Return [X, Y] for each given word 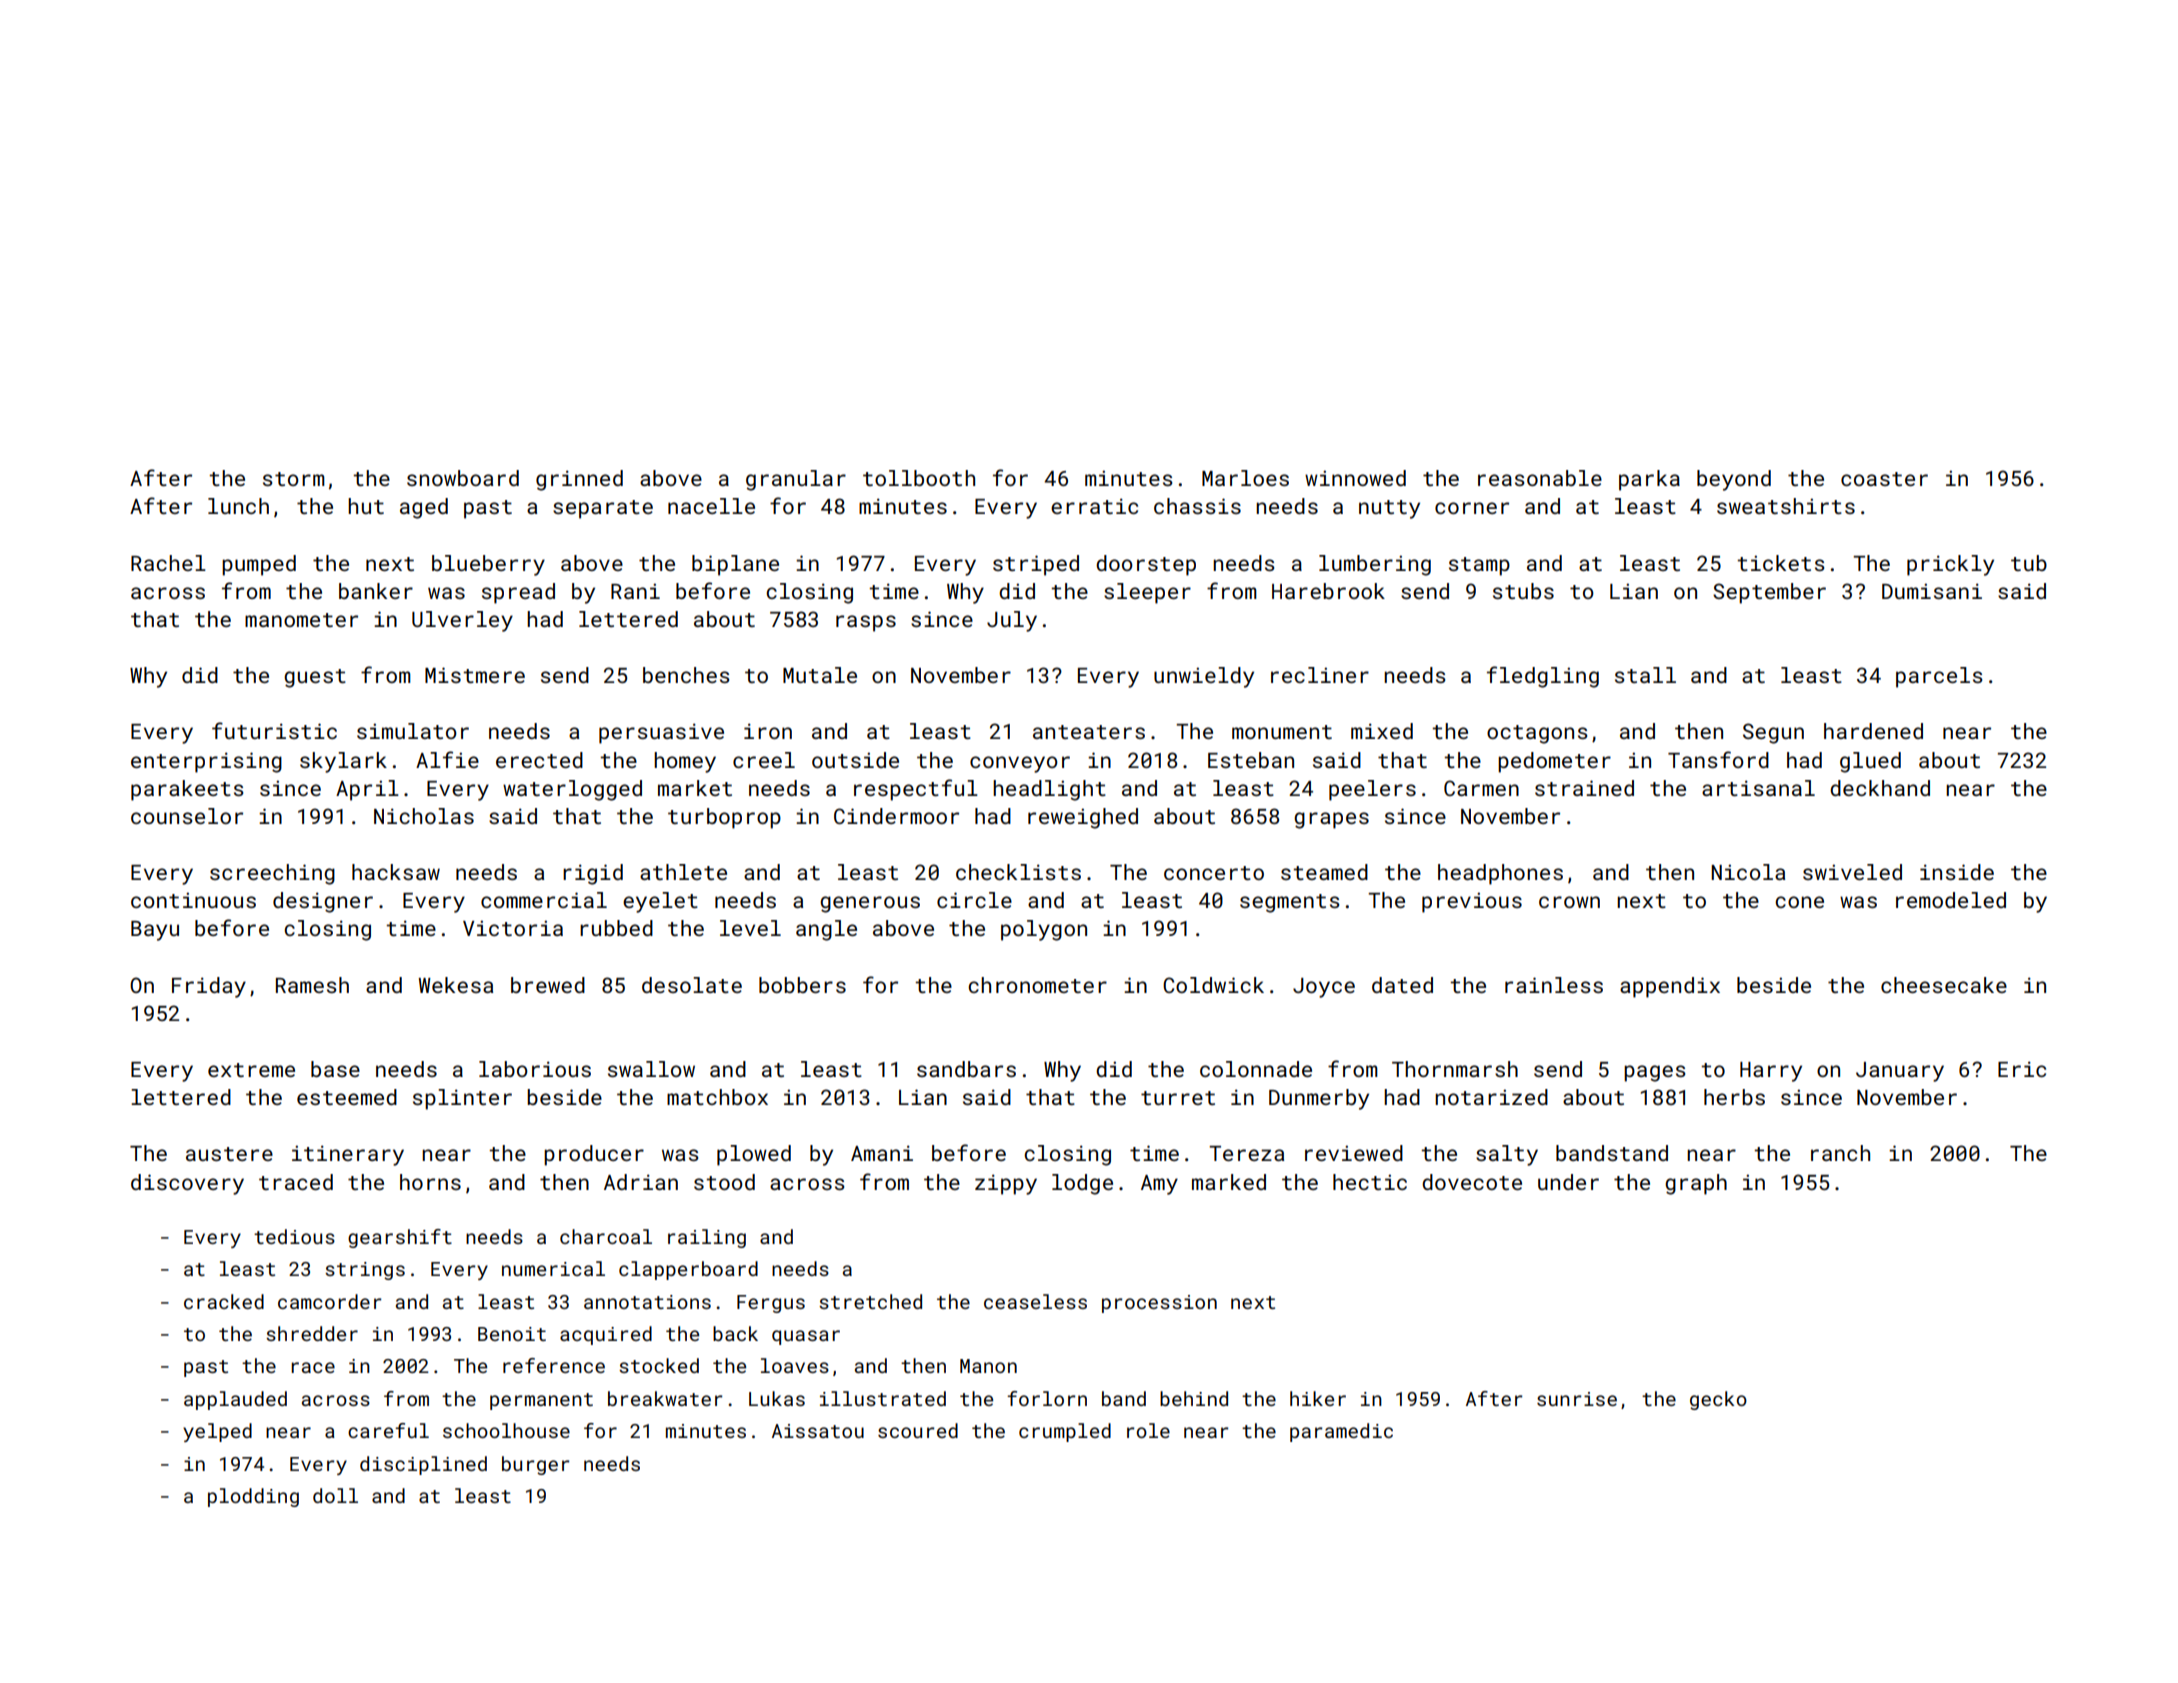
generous [870, 904]
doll [335, 1495]
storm [294, 479]
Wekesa [456, 985]
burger [535, 1465]
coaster [1884, 479]
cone [1799, 902]
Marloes [1245, 478]
